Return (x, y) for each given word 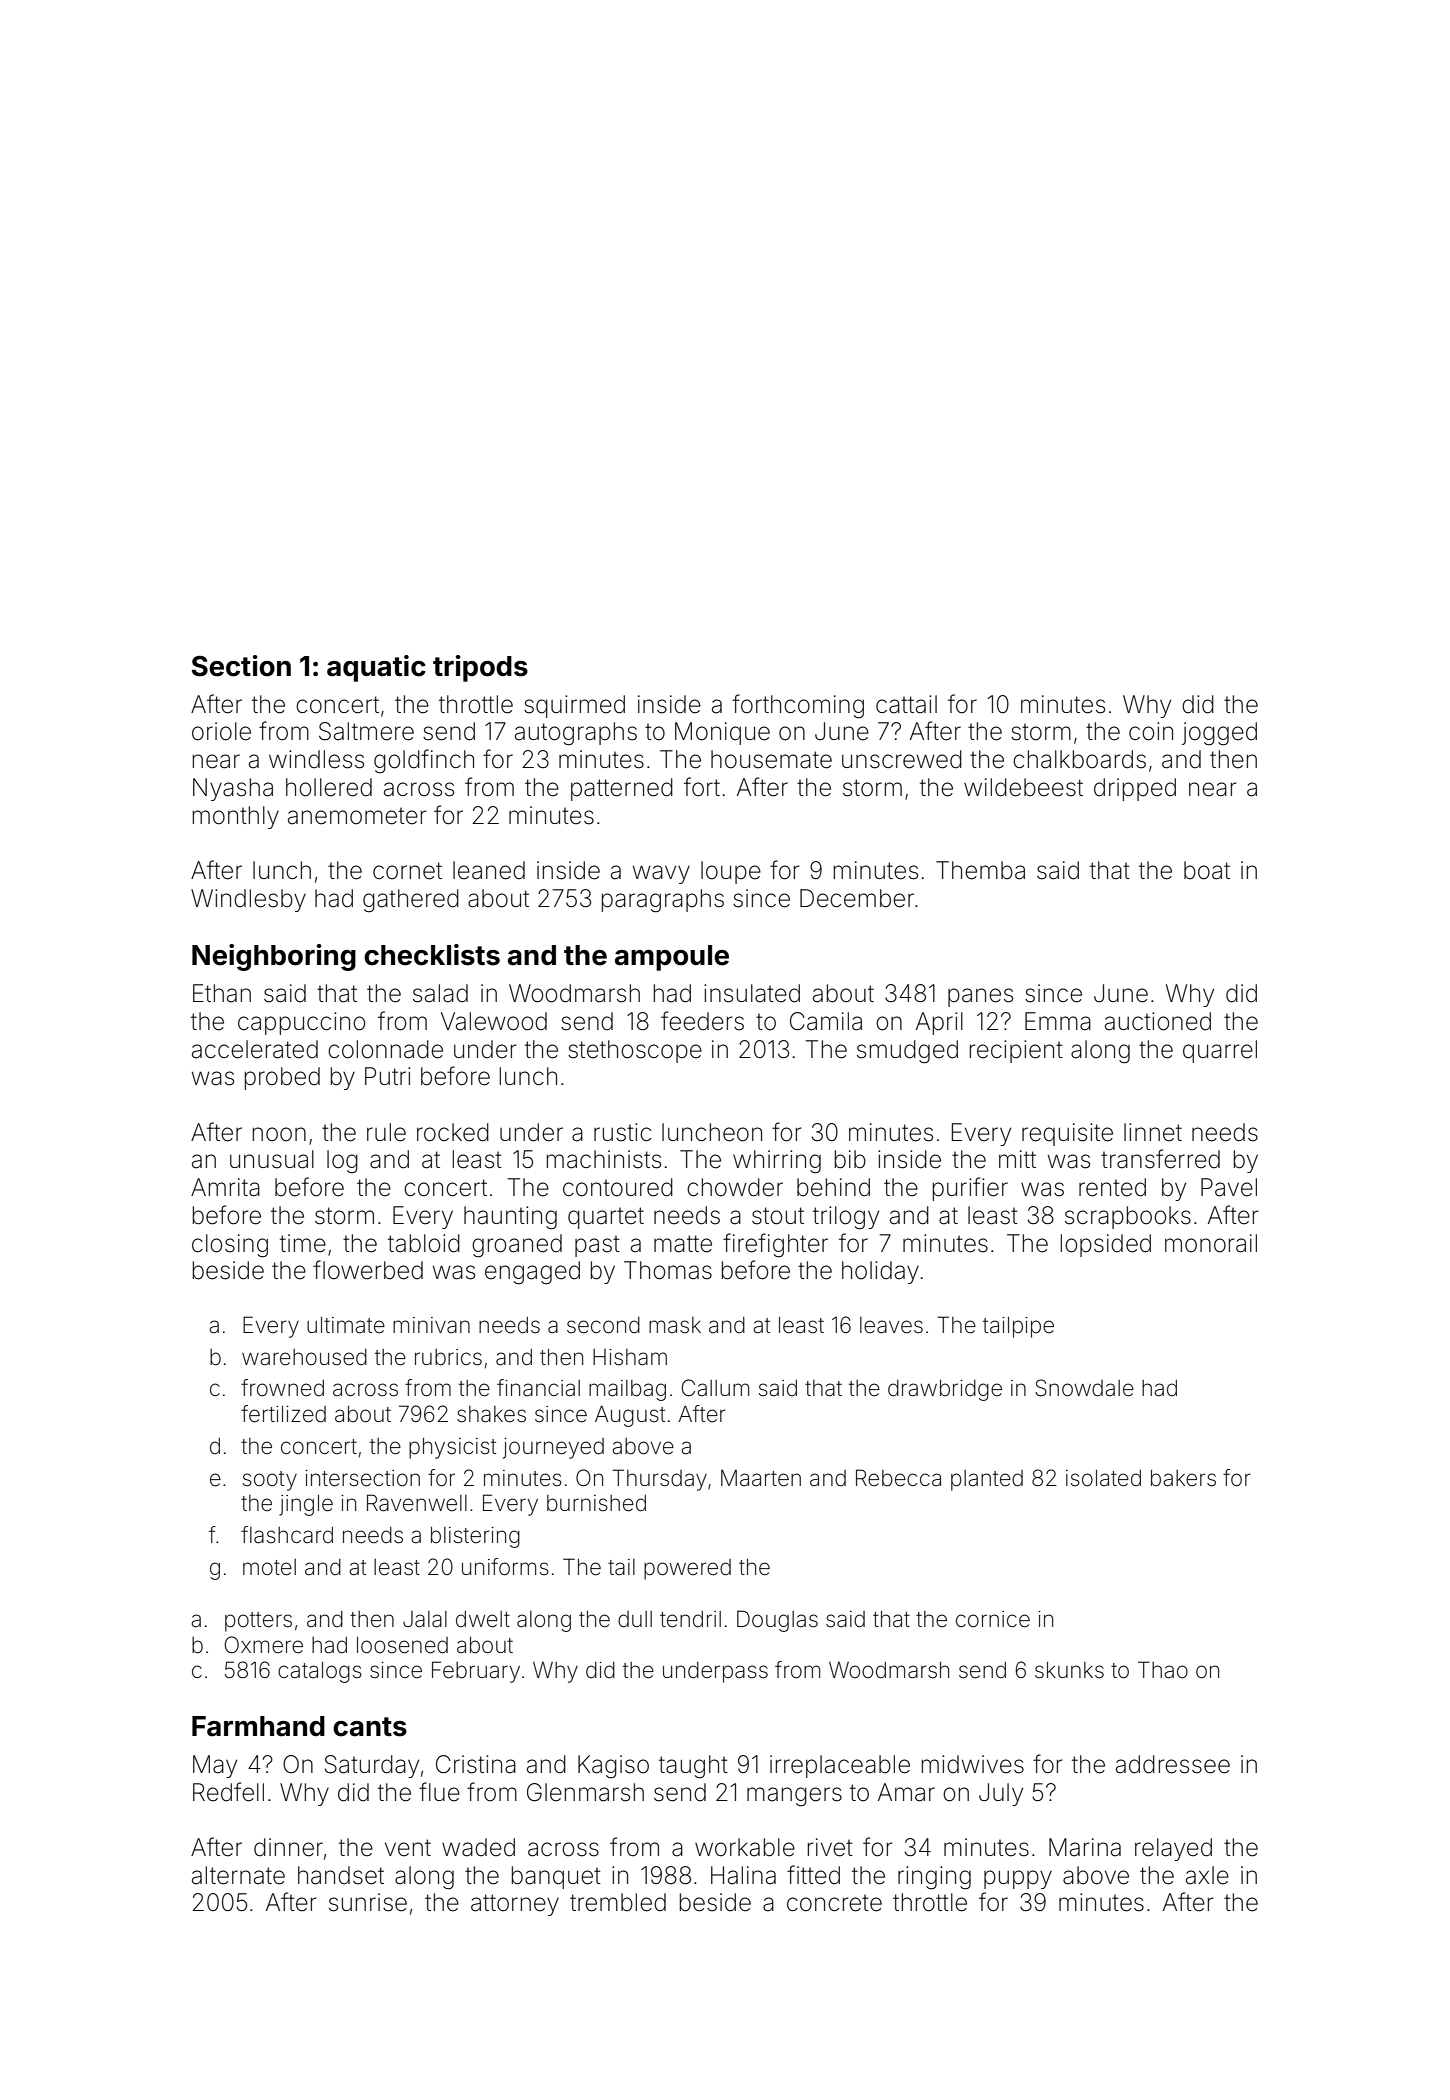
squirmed (574, 706)
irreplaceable (840, 1766)
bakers (1183, 1478)
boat (1207, 870)
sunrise (368, 1902)
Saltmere (366, 731)
